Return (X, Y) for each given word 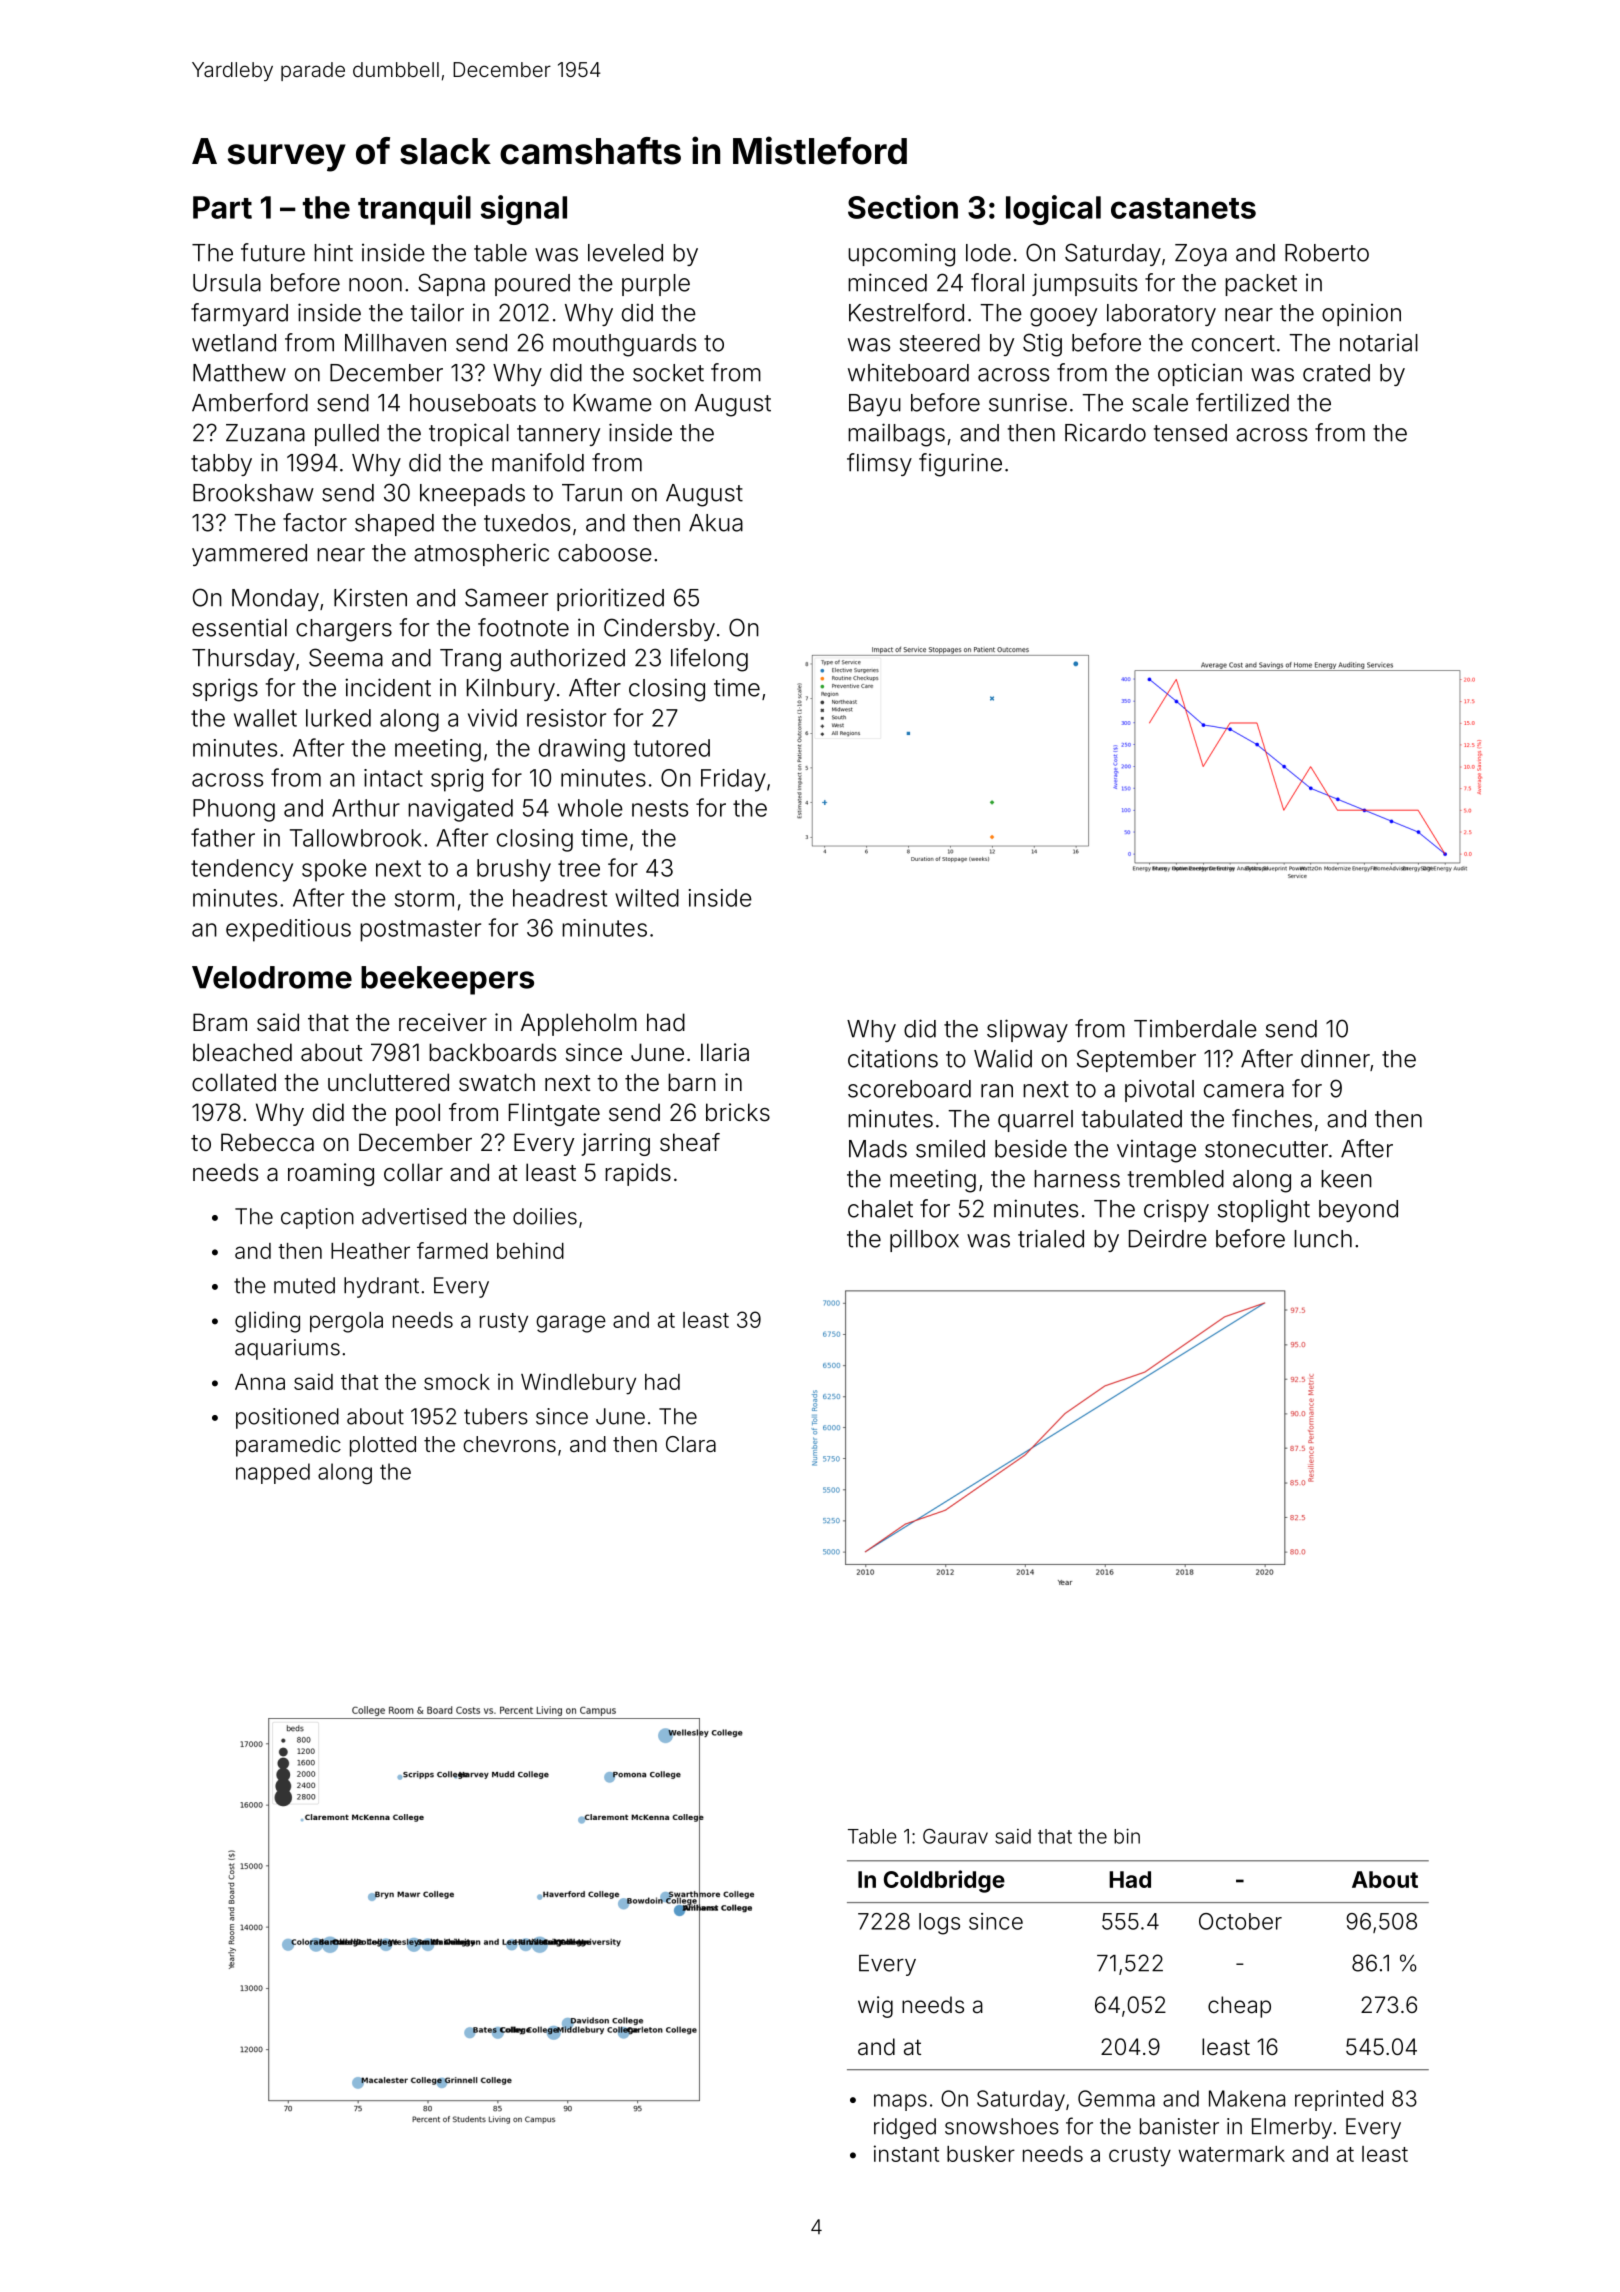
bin (1127, 1836)
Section (903, 207)
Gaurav (955, 1836)
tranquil (414, 210)
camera (1244, 1091)
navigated (460, 810)
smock (457, 1382)
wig (875, 2007)
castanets (1183, 208)
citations (893, 1058)
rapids (638, 1174)
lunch (1323, 1239)
